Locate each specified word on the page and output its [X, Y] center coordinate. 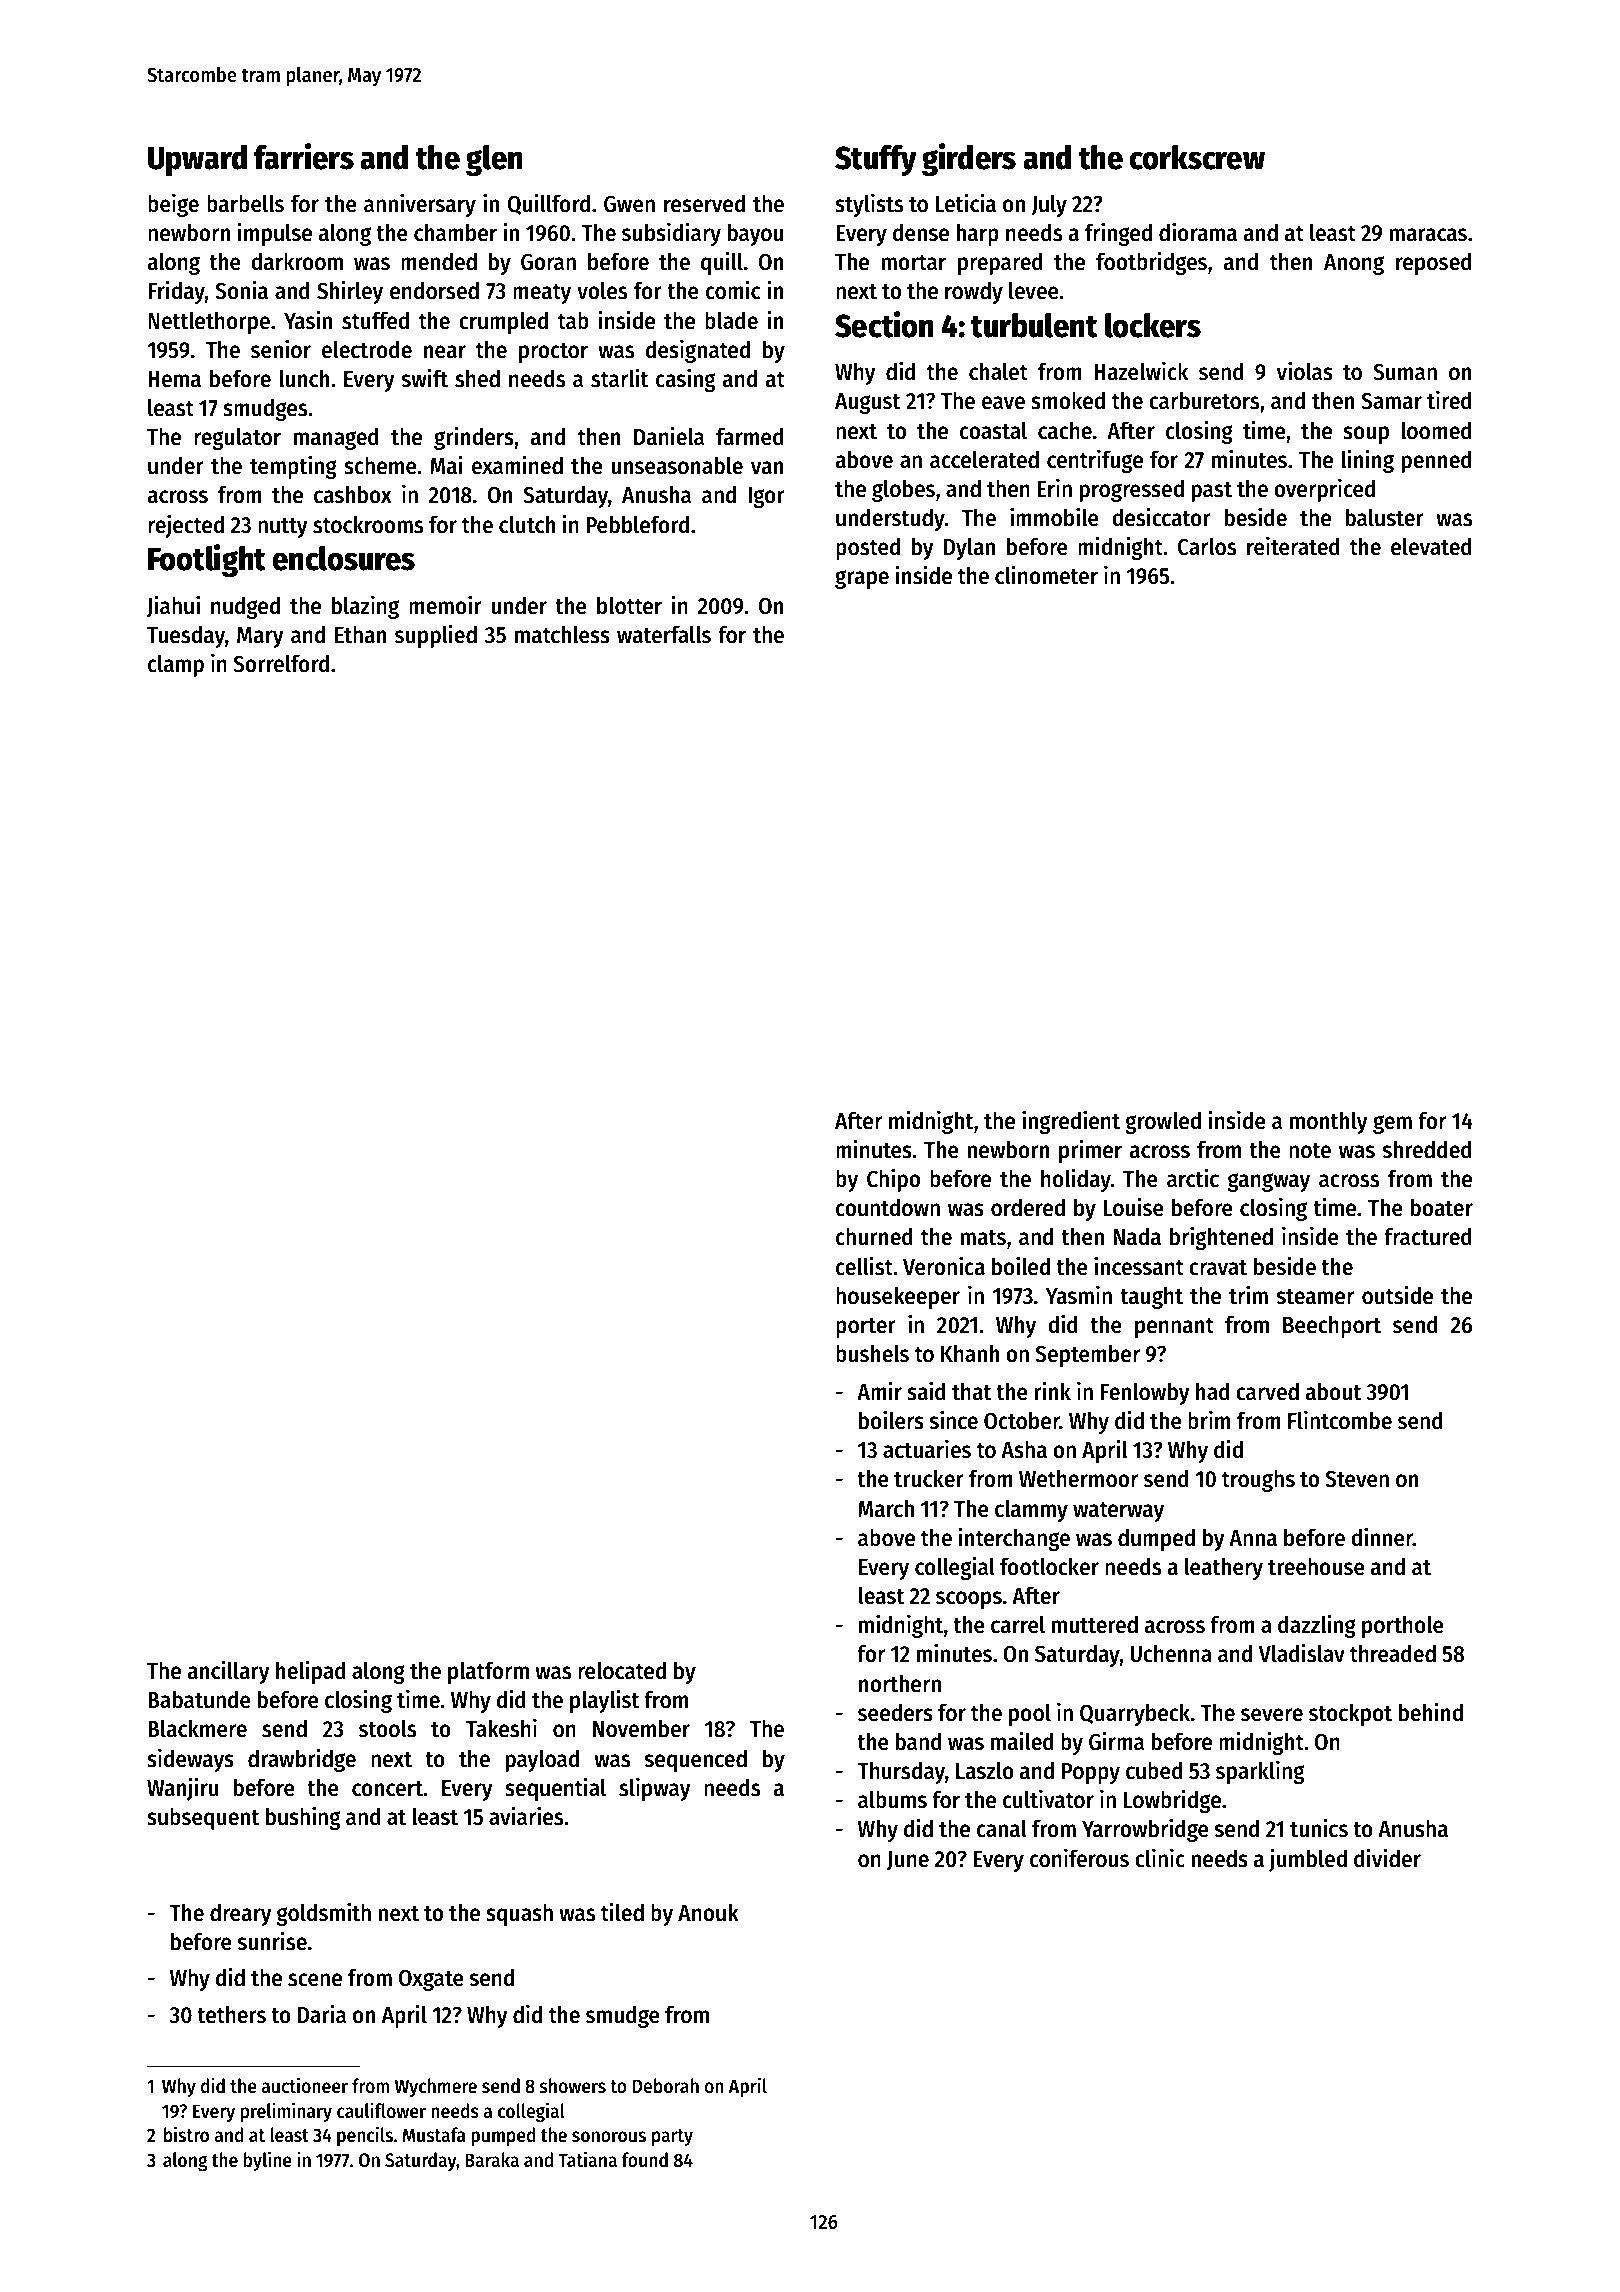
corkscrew [1197, 157]
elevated [1431, 546]
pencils [365, 2136]
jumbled [1308, 1860]
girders [969, 159]
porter [866, 1328]
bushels [872, 1353]
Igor [766, 497]
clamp [176, 665]
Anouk [708, 1912]
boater [1442, 1207]
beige [173, 205]
